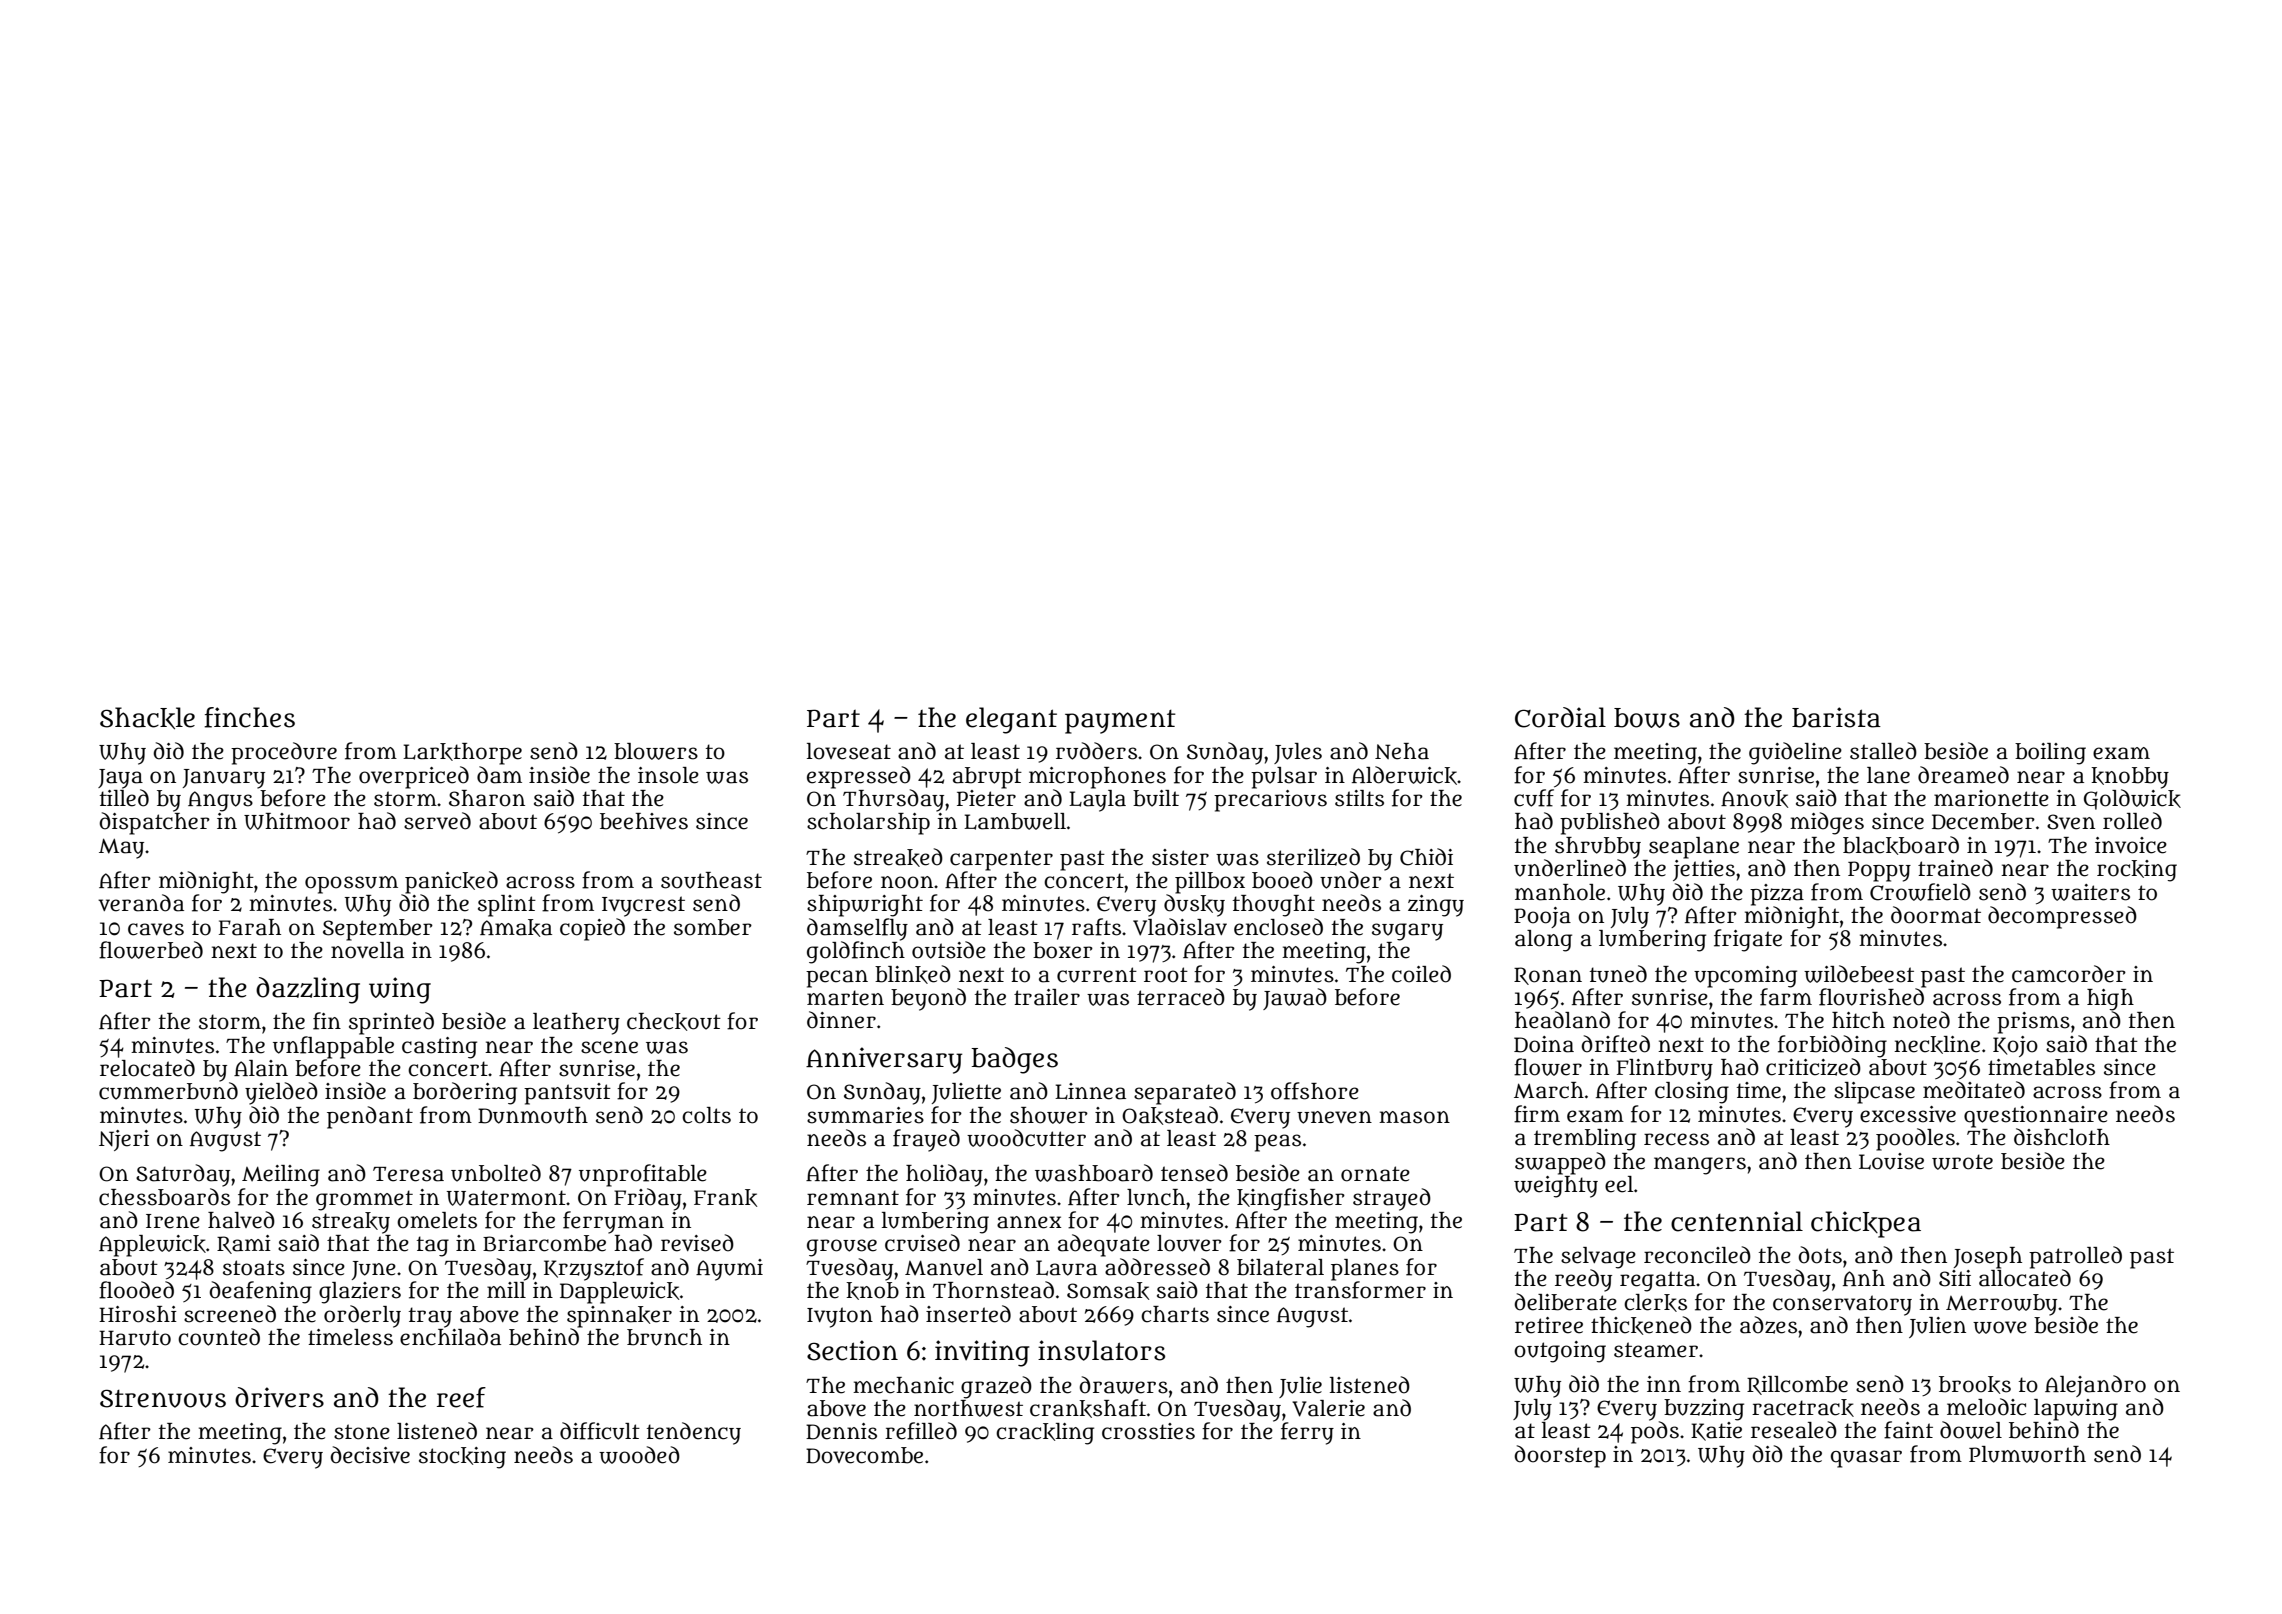 This screenshot has height=1614, width=2282. Describe the element at coordinates (1560, 1456) in the screenshot. I see `doorstep` at that location.
